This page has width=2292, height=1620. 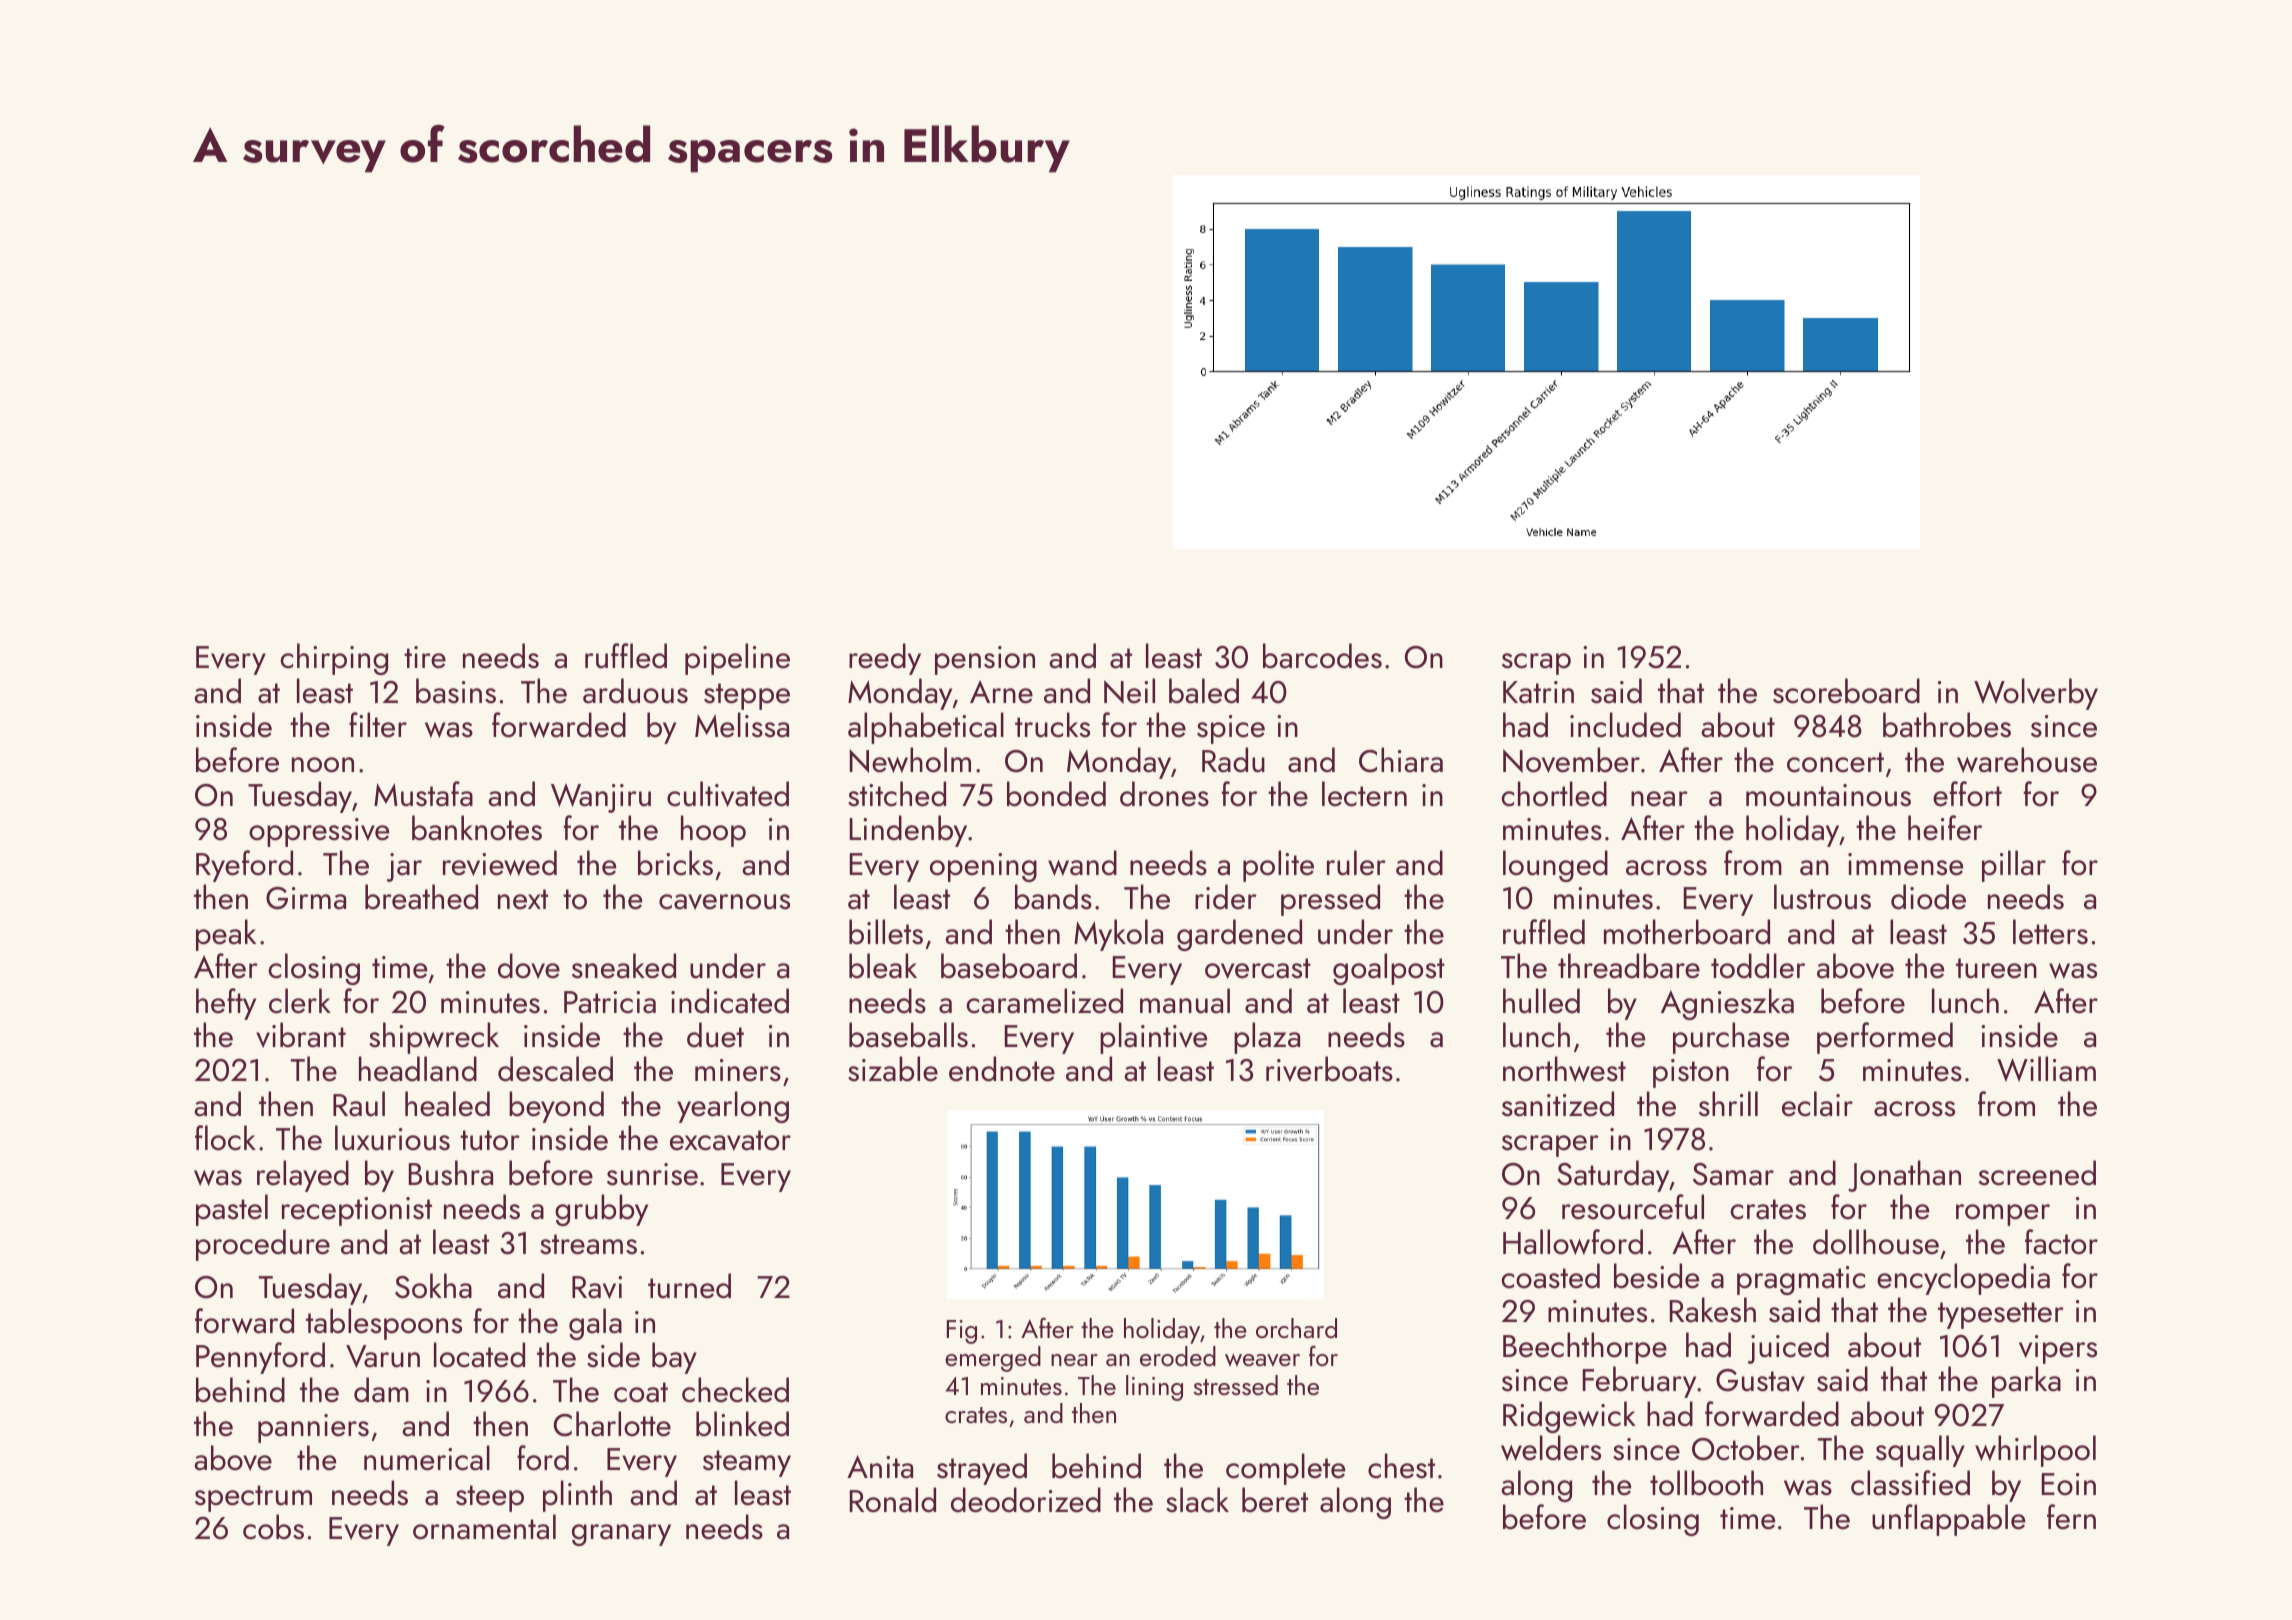 I want to click on bonded, so click(x=1056, y=794).
